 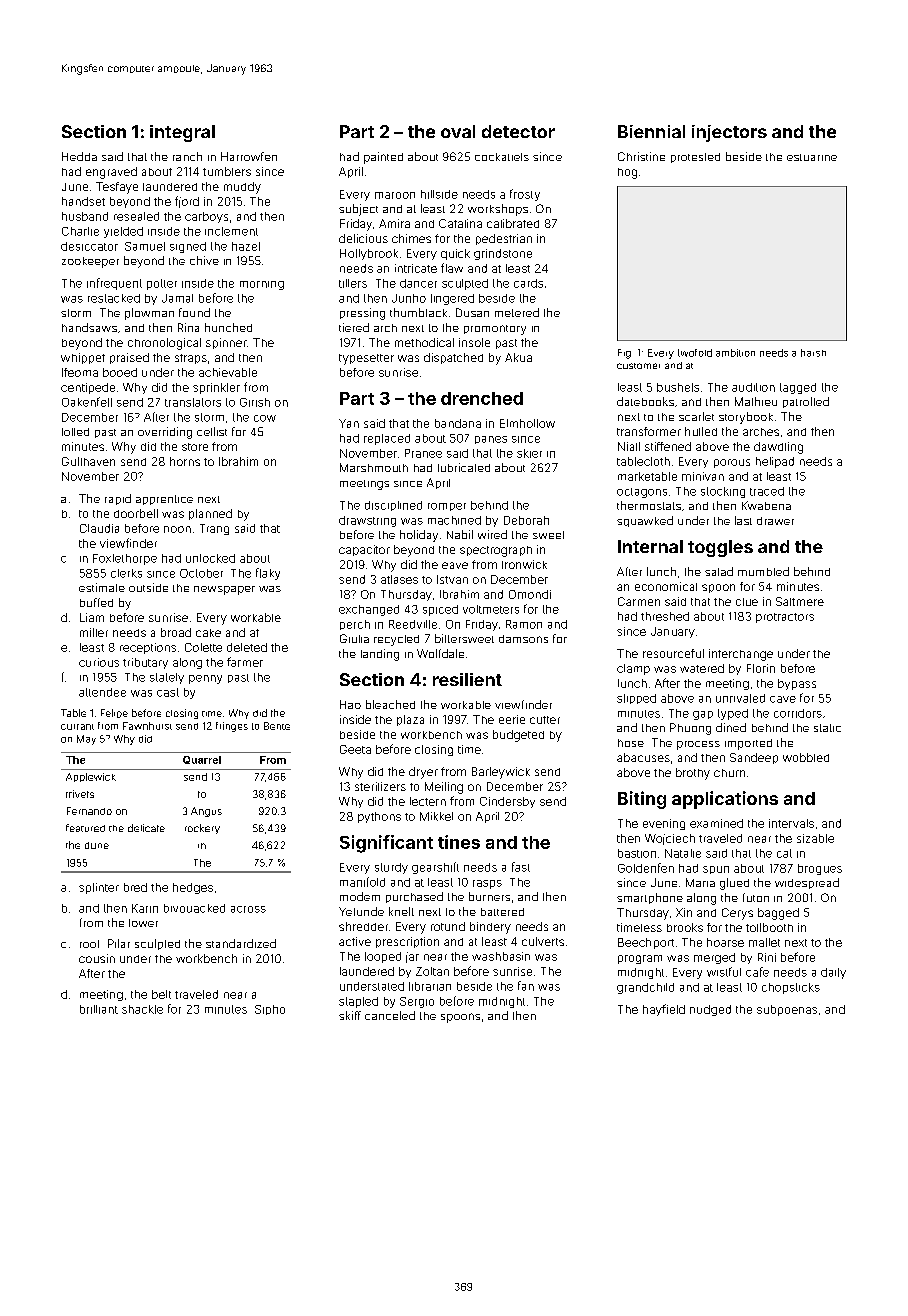 What do you see at coordinates (241, 943) in the screenshot?
I see `standardized` at bounding box center [241, 943].
